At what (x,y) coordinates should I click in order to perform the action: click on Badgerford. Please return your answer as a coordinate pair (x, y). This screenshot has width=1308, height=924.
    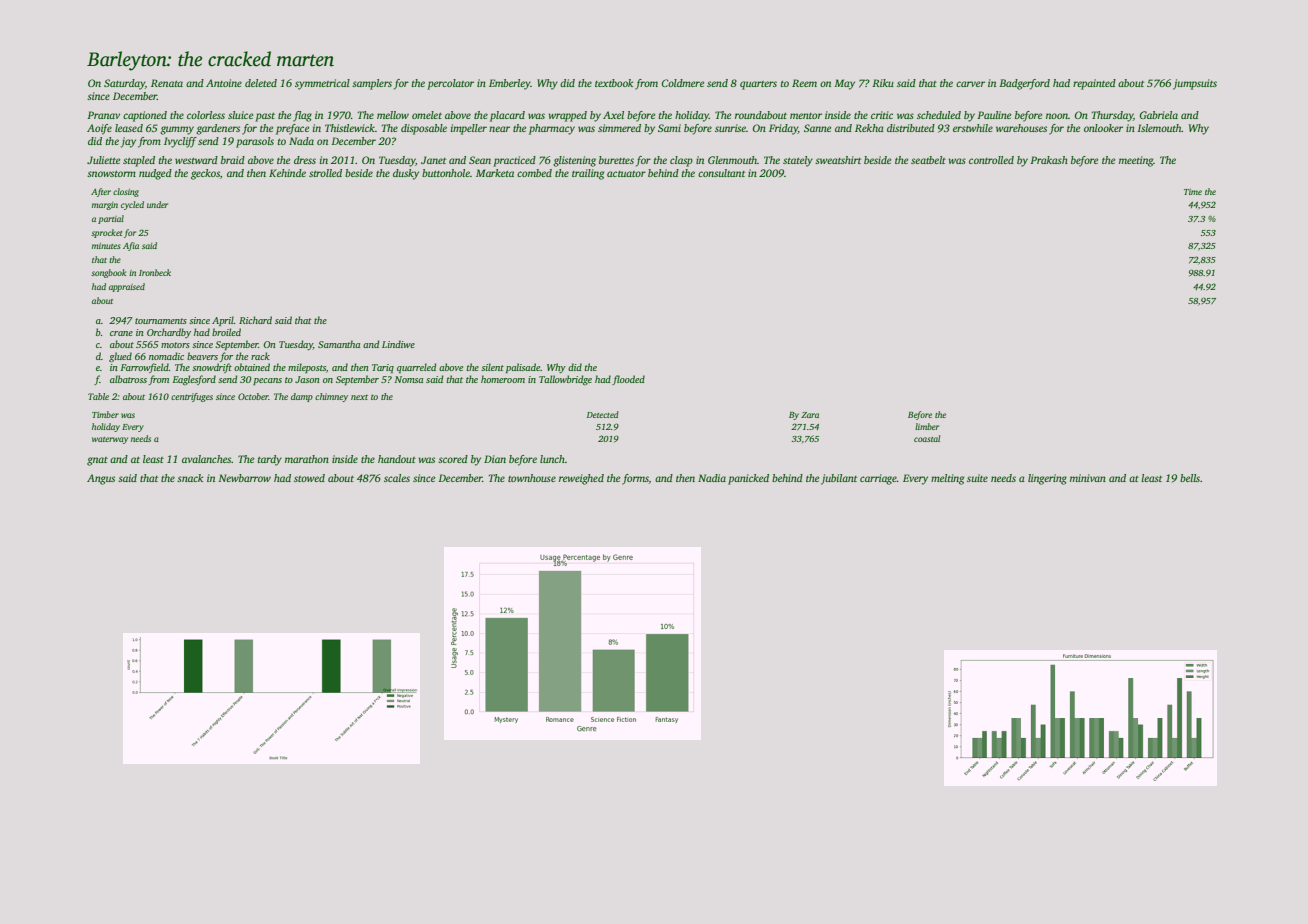
    Looking at the image, I should click on (1024, 84).
